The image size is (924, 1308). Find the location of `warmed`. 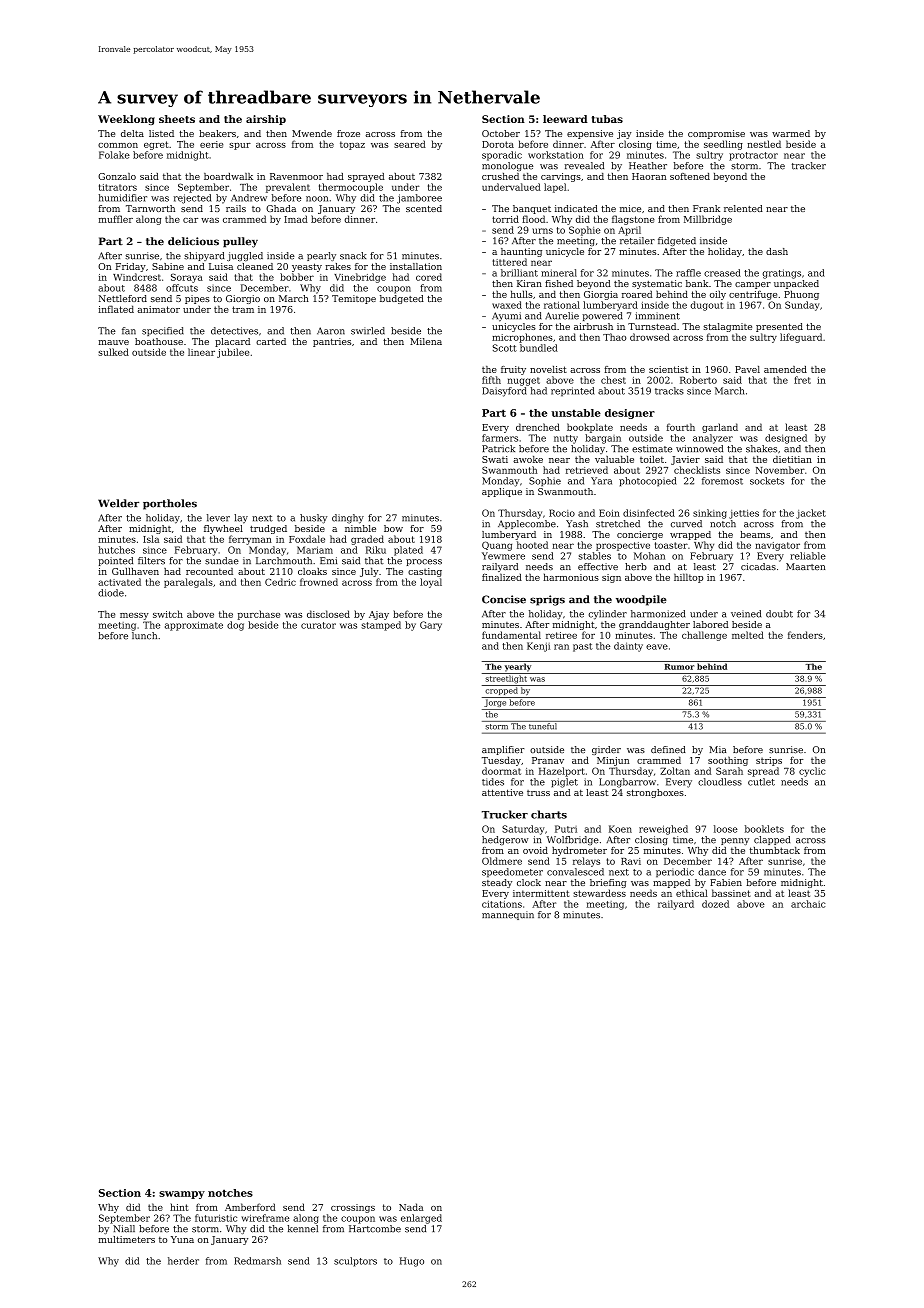

warmed is located at coordinates (791, 133).
